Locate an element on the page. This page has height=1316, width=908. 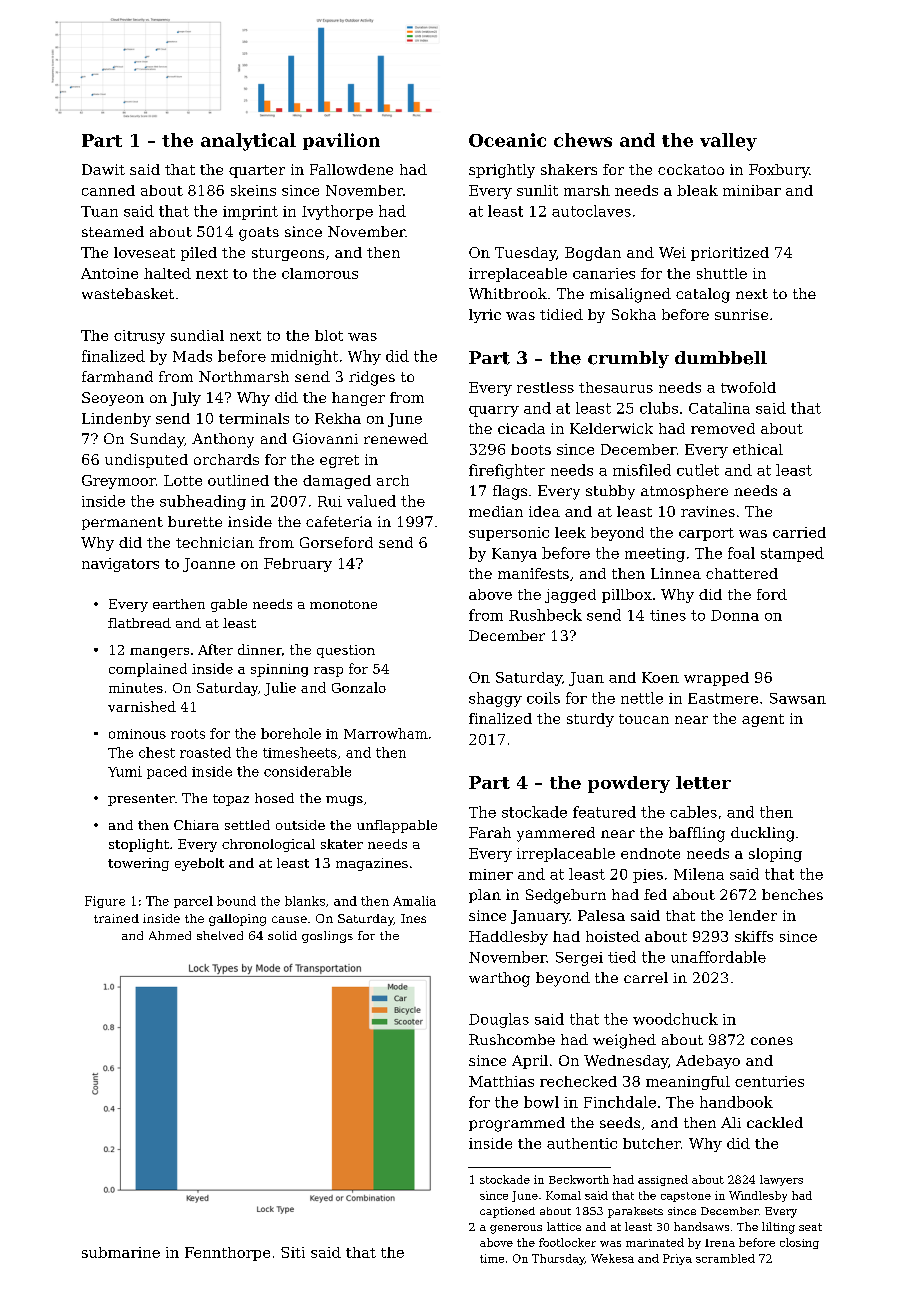
Fennthorpe is located at coordinates (227, 1254).
